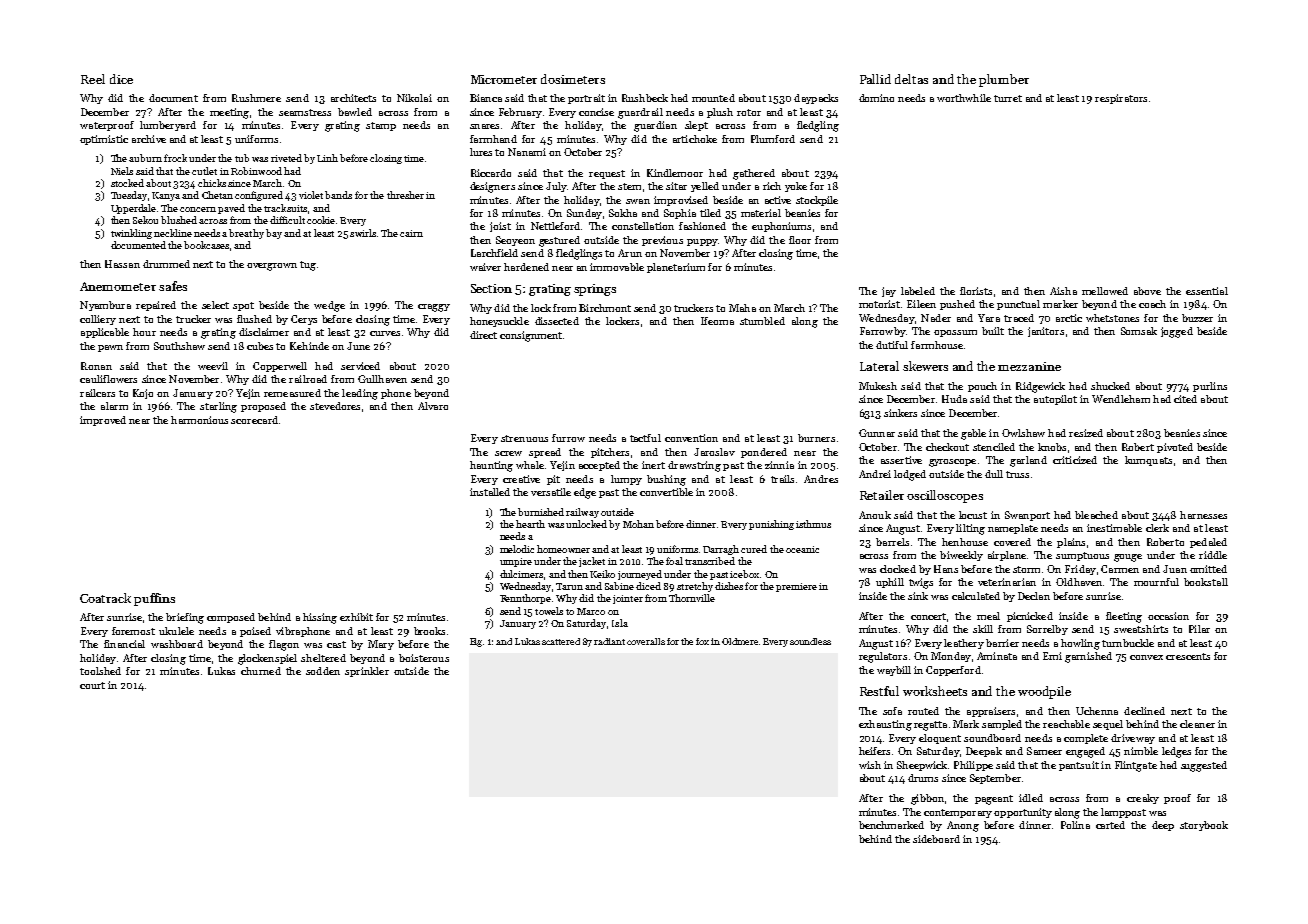  Describe the element at coordinates (526, 267) in the document. I see `hardened` at that location.
